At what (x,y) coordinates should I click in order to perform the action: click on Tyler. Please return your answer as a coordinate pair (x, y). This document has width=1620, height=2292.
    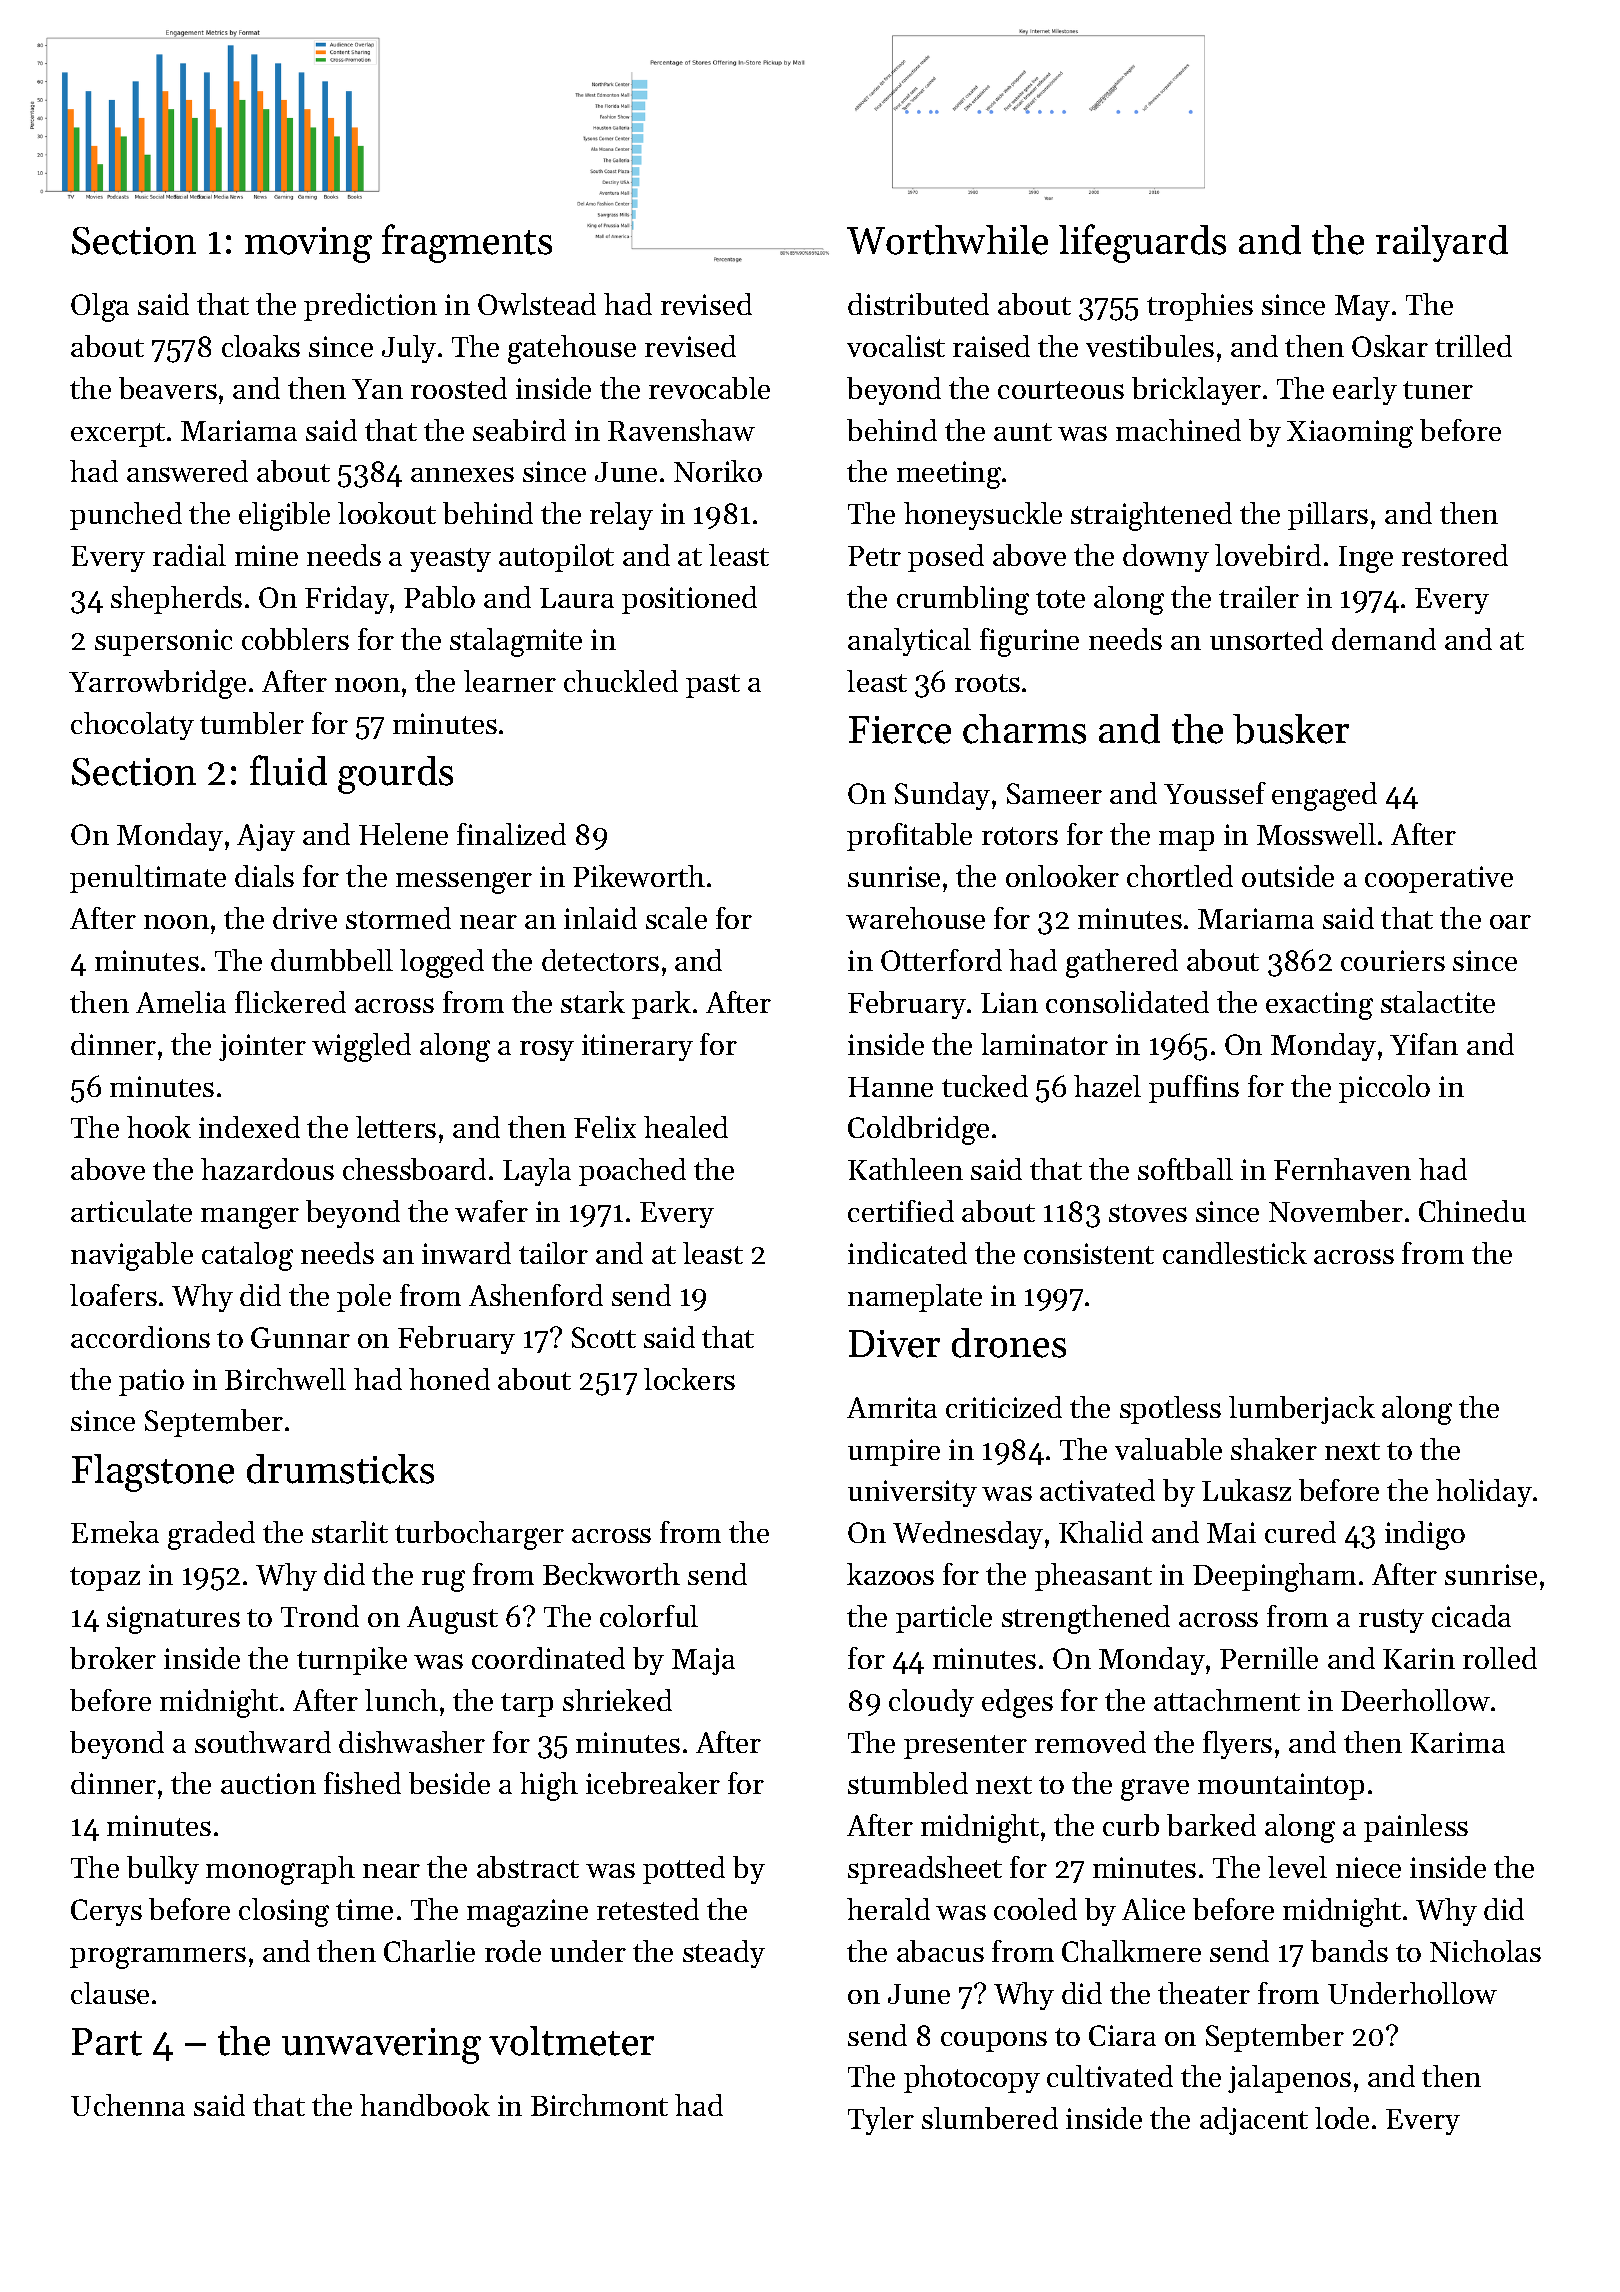
    Looking at the image, I should click on (881, 2121).
